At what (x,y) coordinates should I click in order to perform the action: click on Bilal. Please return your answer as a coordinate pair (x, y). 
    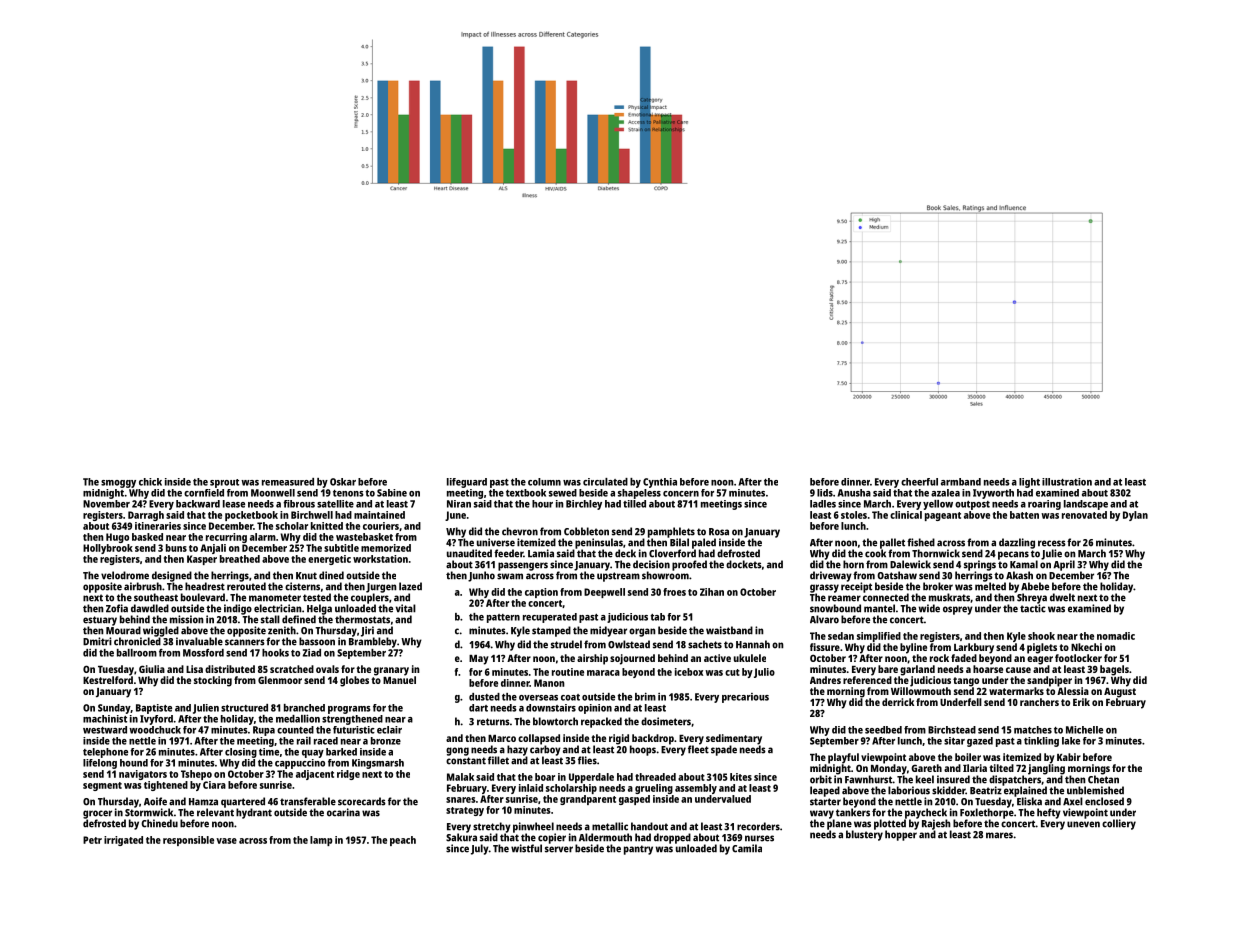
    Looking at the image, I should click on (679, 542).
